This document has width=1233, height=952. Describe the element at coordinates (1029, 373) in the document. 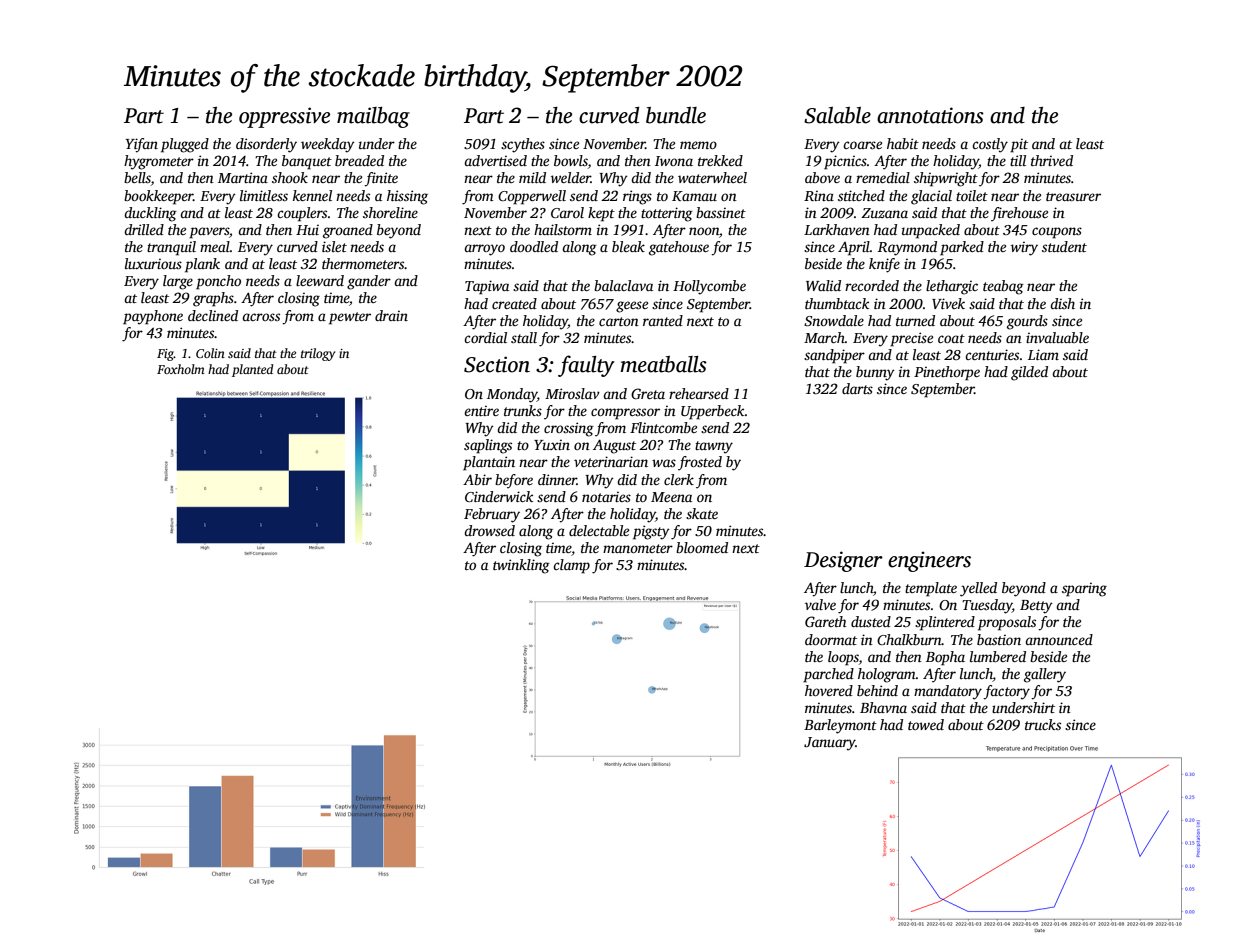

I see `gilded` at that location.
